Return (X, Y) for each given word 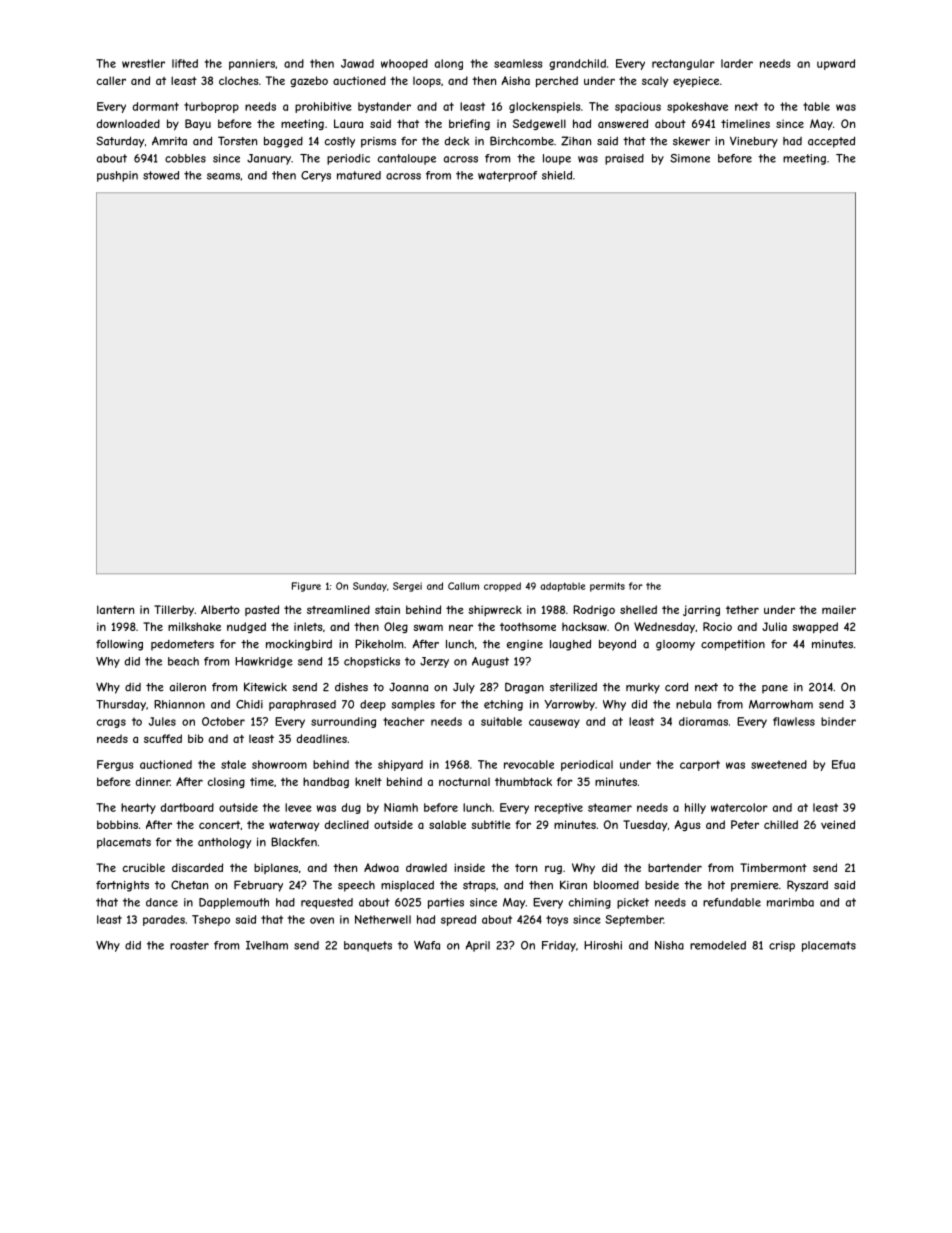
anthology (225, 843)
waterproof (507, 176)
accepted (831, 142)
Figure (306, 587)
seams (223, 176)
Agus (687, 825)
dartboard (187, 807)
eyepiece (696, 81)
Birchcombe (522, 141)
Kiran (573, 885)
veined (838, 824)
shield (557, 175)
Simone (690, 158)
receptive (559, 808)
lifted (185, 63)
